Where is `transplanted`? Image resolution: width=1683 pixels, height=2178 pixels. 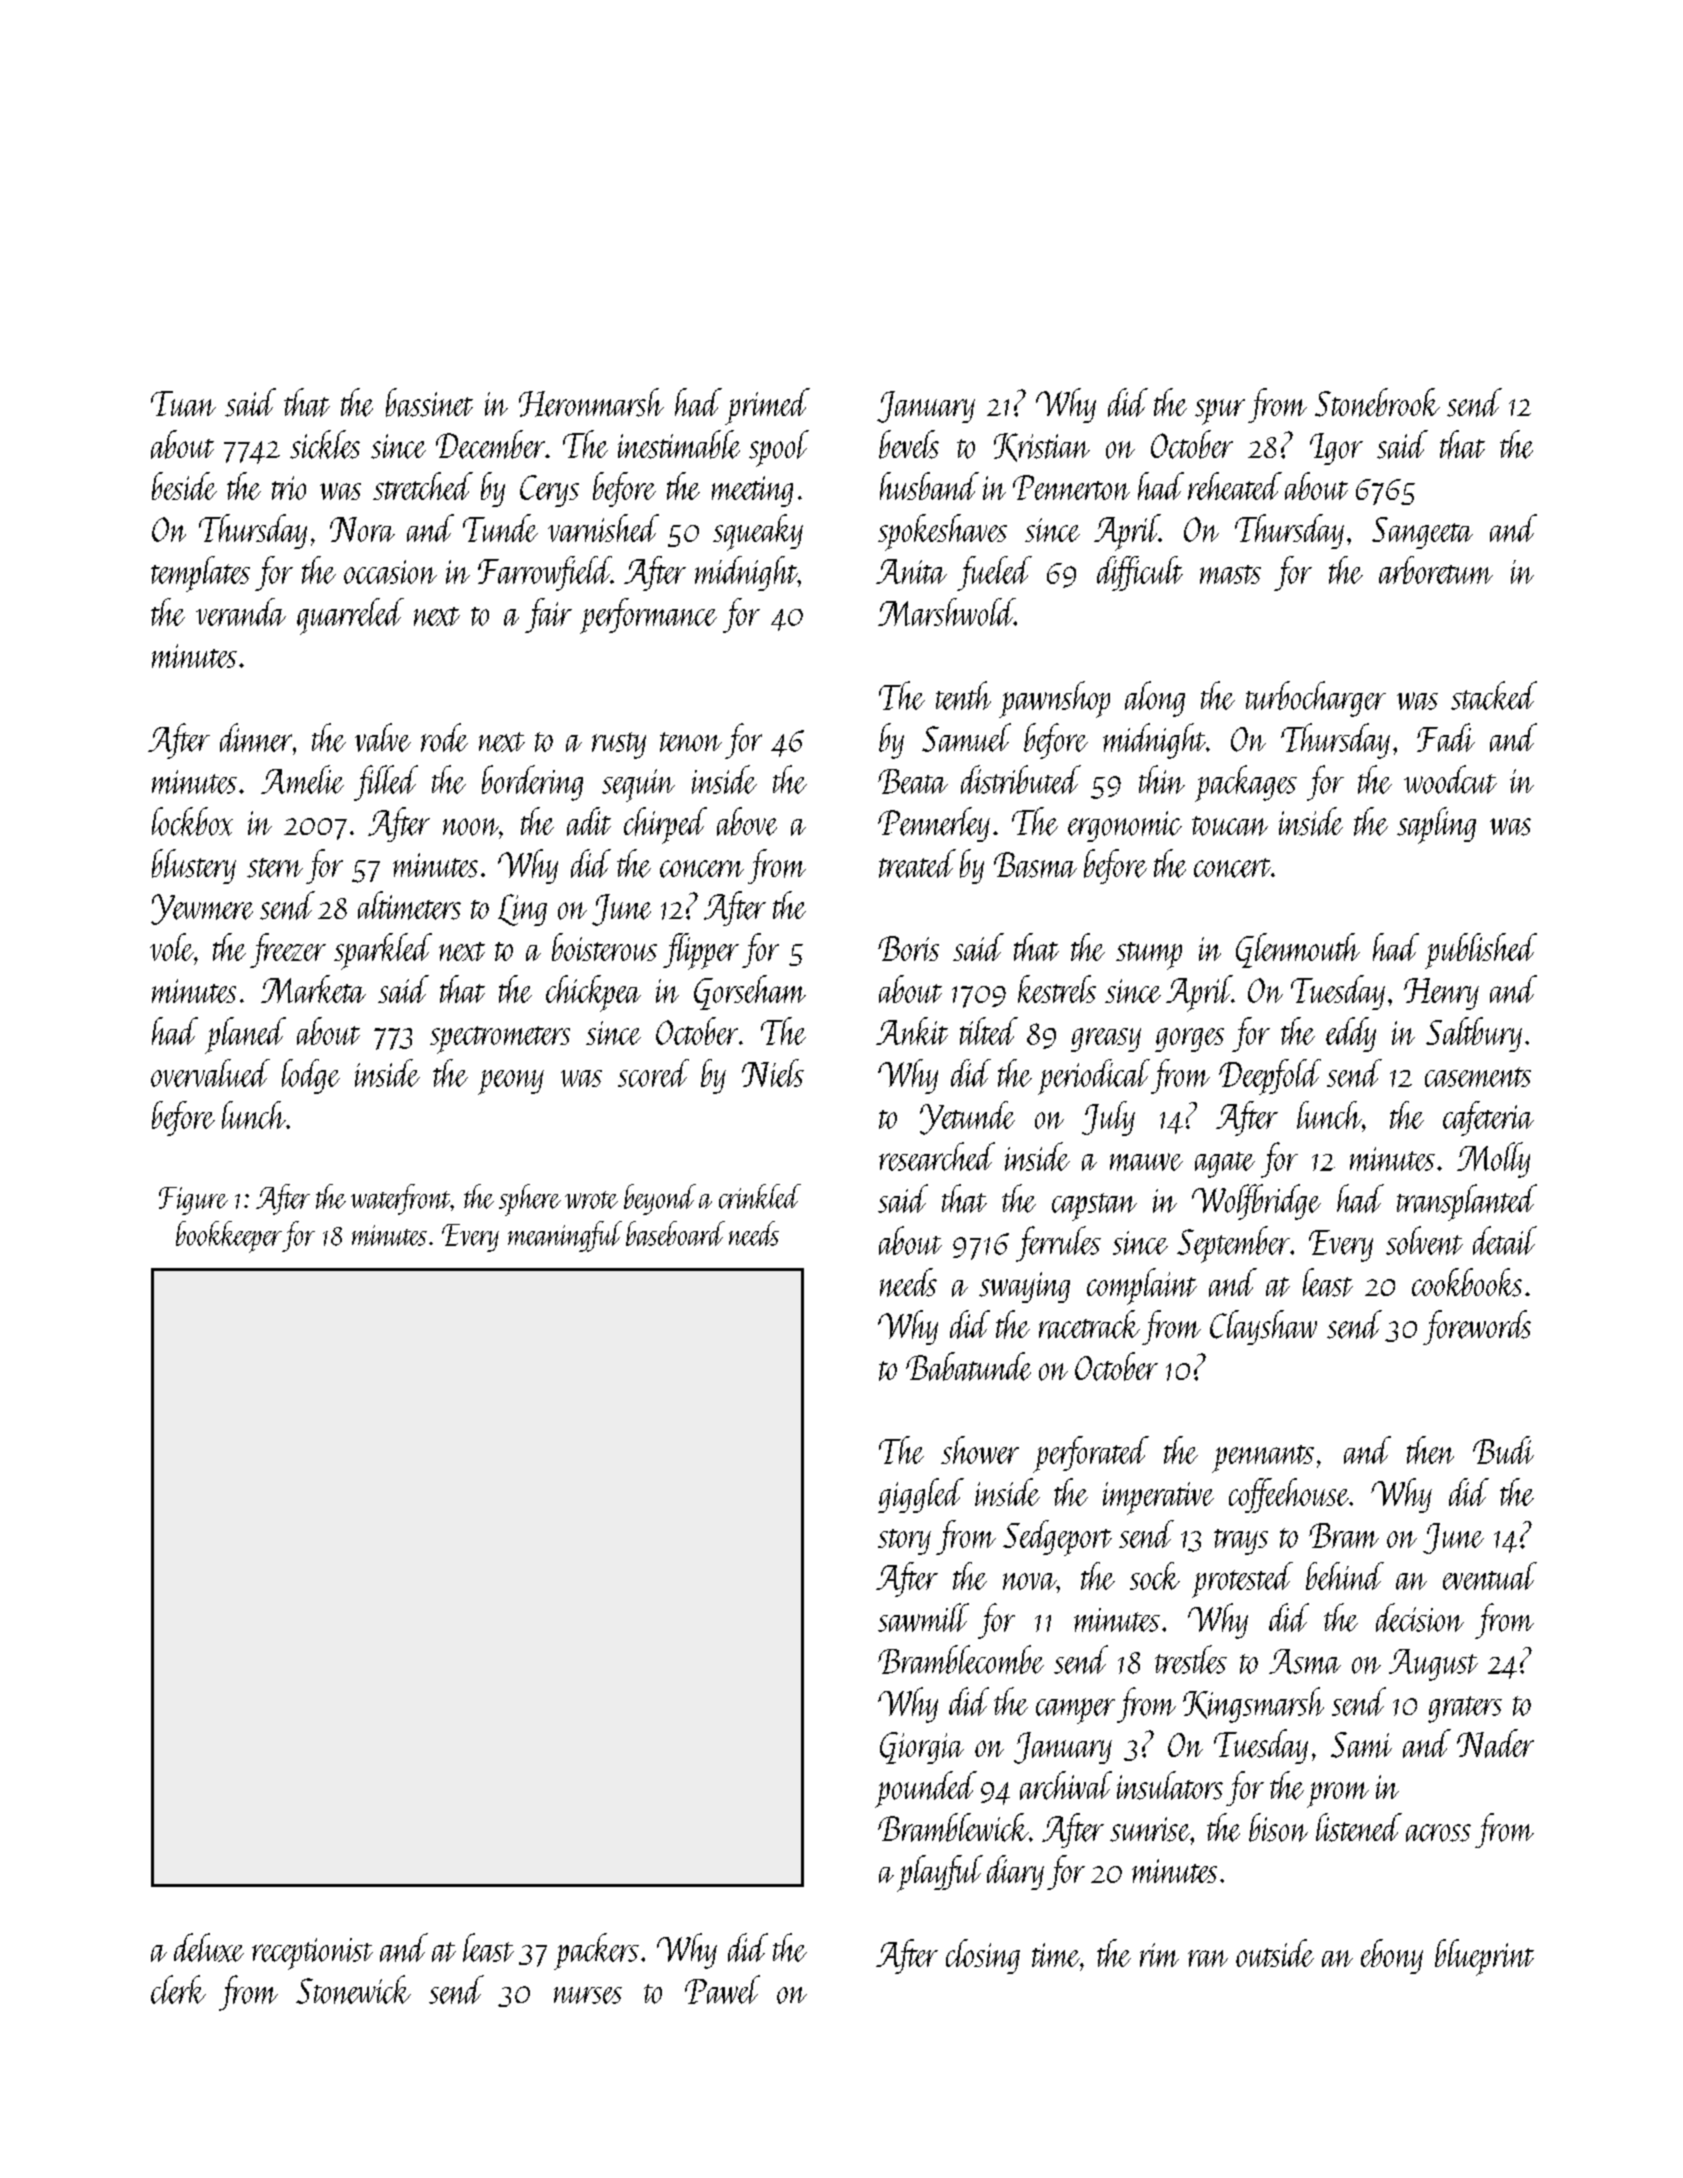 transplanted is located at coordinates (1467, 1202).
